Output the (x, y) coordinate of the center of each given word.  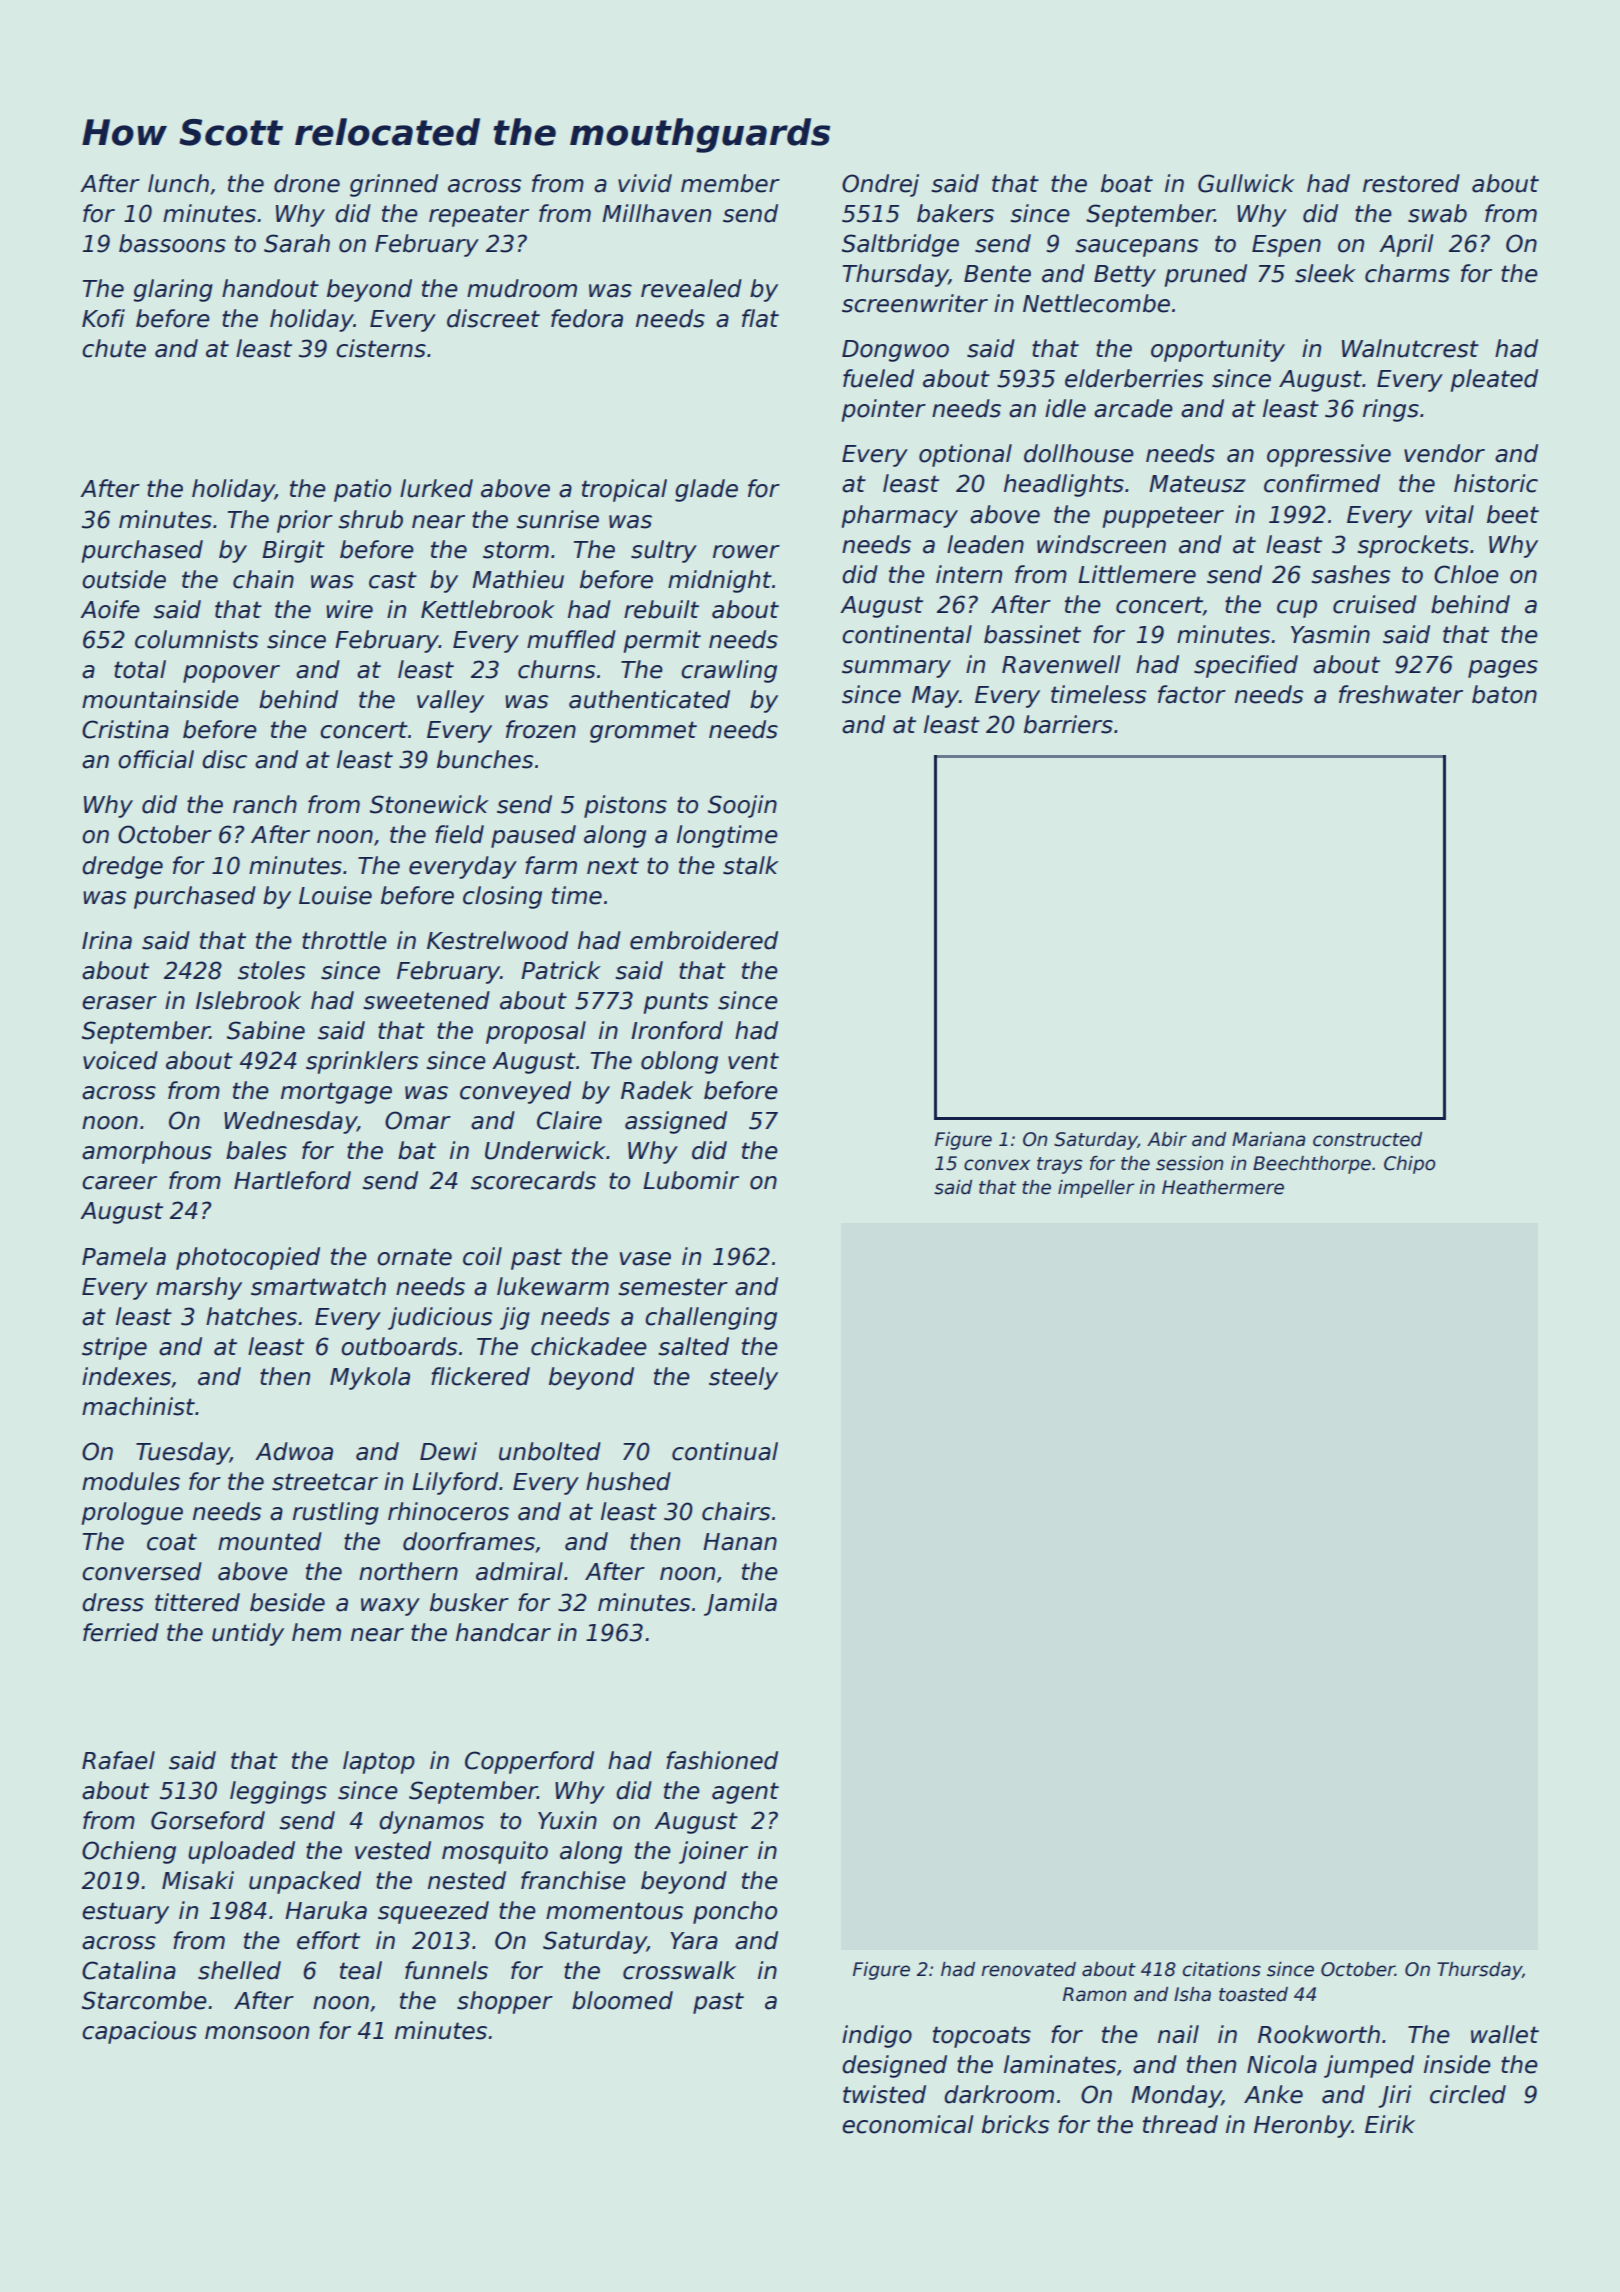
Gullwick (1246, 183)
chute (114, 348)
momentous (615, 1911)
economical (908, 2124)
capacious (139, 2032)
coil (482, 1256)
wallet (1505, 2034)
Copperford (529, 1762)
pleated (1494, 380)
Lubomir (691, 1180)
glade (706, 490)
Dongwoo (895, 351)
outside (124, 579)
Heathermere (1223, 1187)
